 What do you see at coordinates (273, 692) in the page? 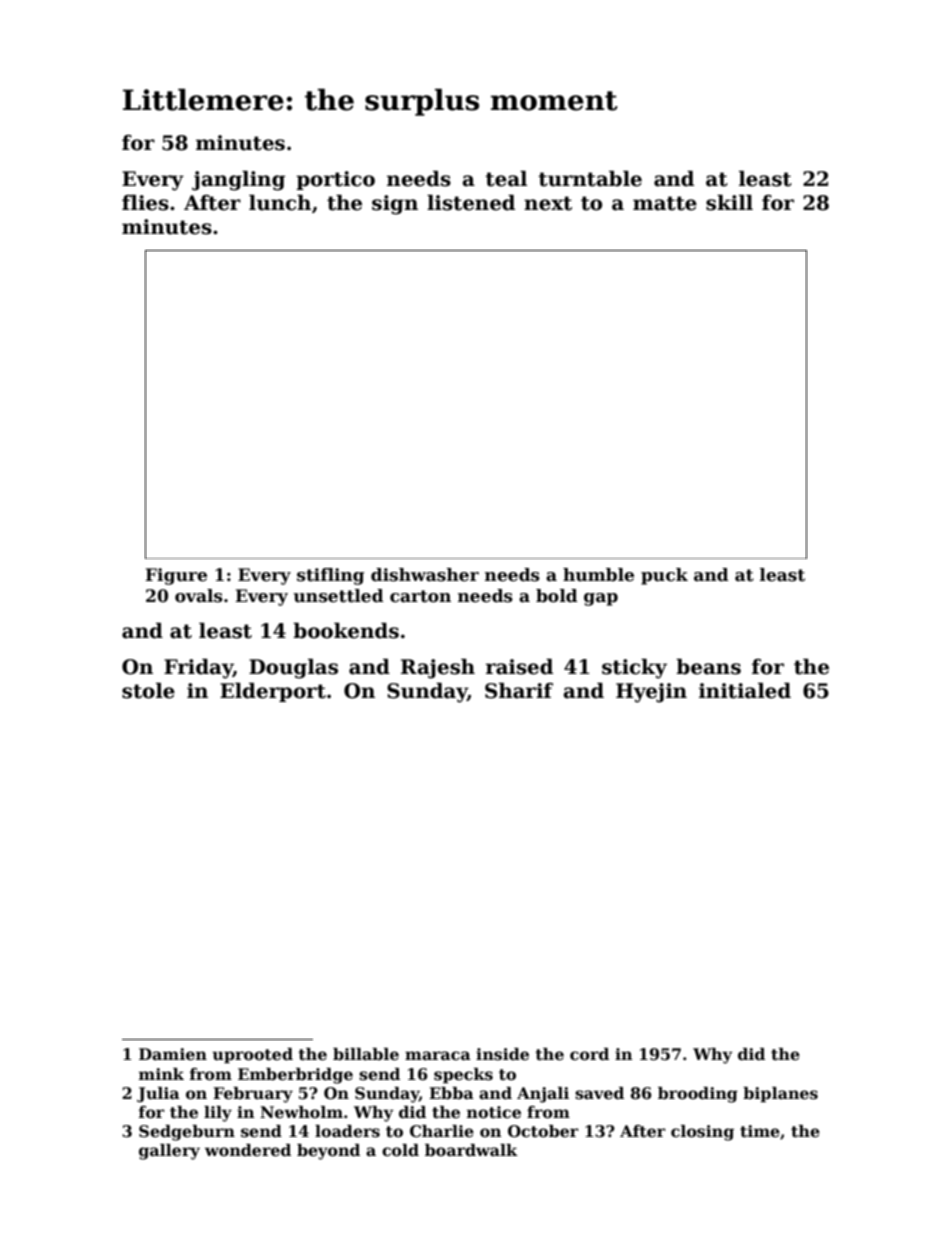
I see `Elderport` at bounding box center [273, 692].
